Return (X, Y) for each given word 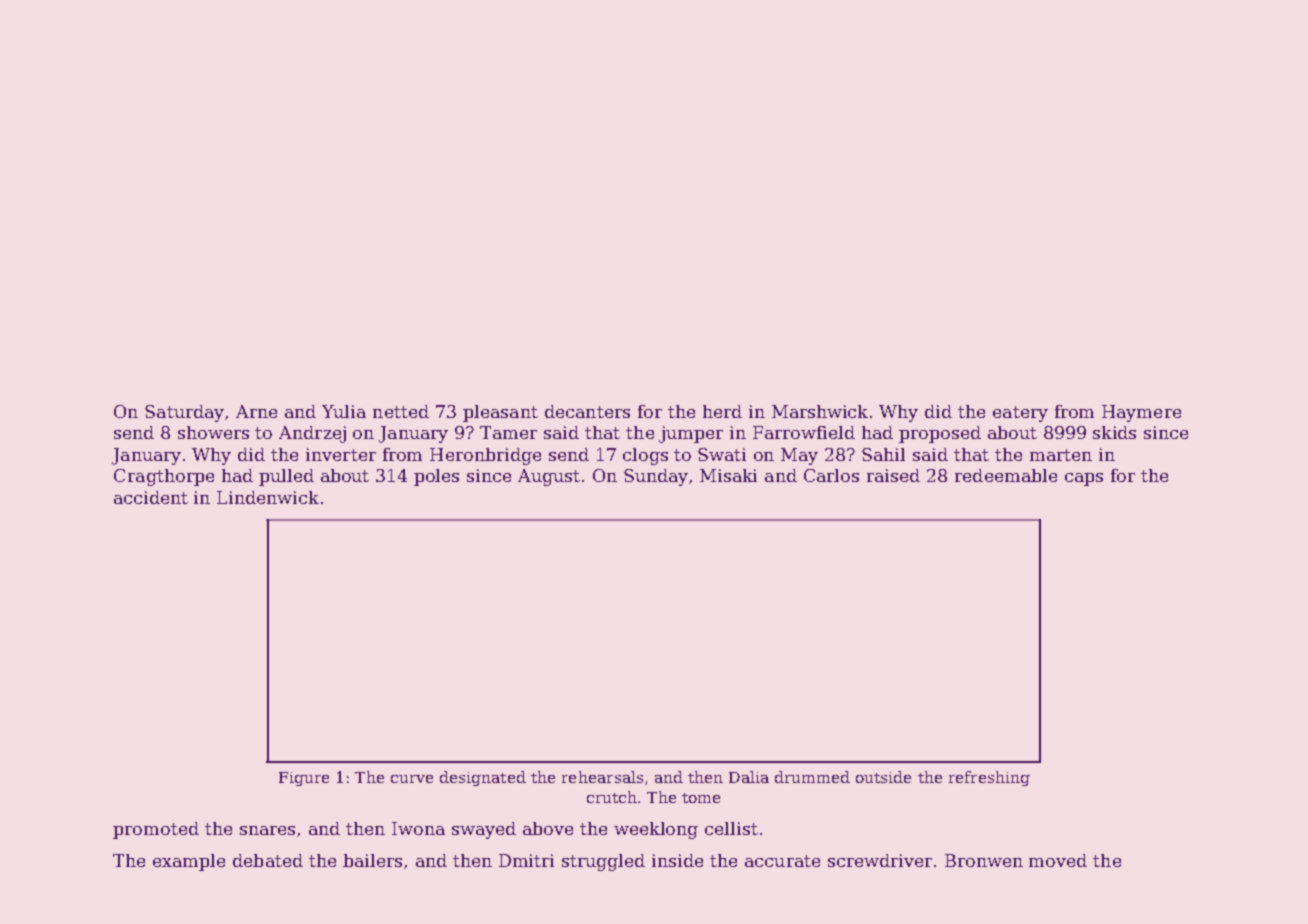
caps (1084, 479)
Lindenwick (268, 497)
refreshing (989, 778)
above (548, 828)
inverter (341, 454)
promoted (156, 830)
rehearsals (602, 777)
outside (883, 777)
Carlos (831, 475)
